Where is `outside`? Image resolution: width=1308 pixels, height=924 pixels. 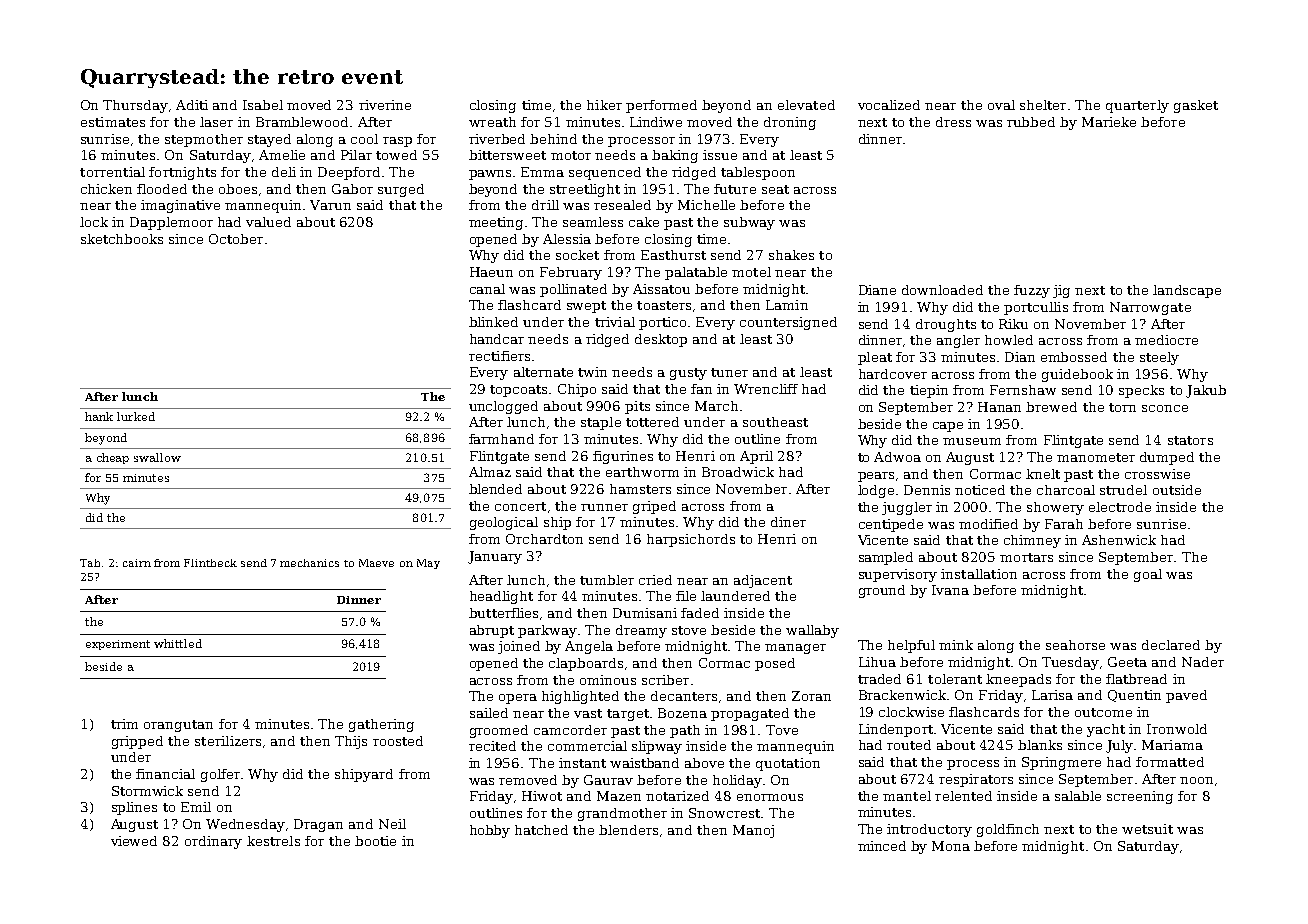
outside is located at coordinates (1177, 490).
